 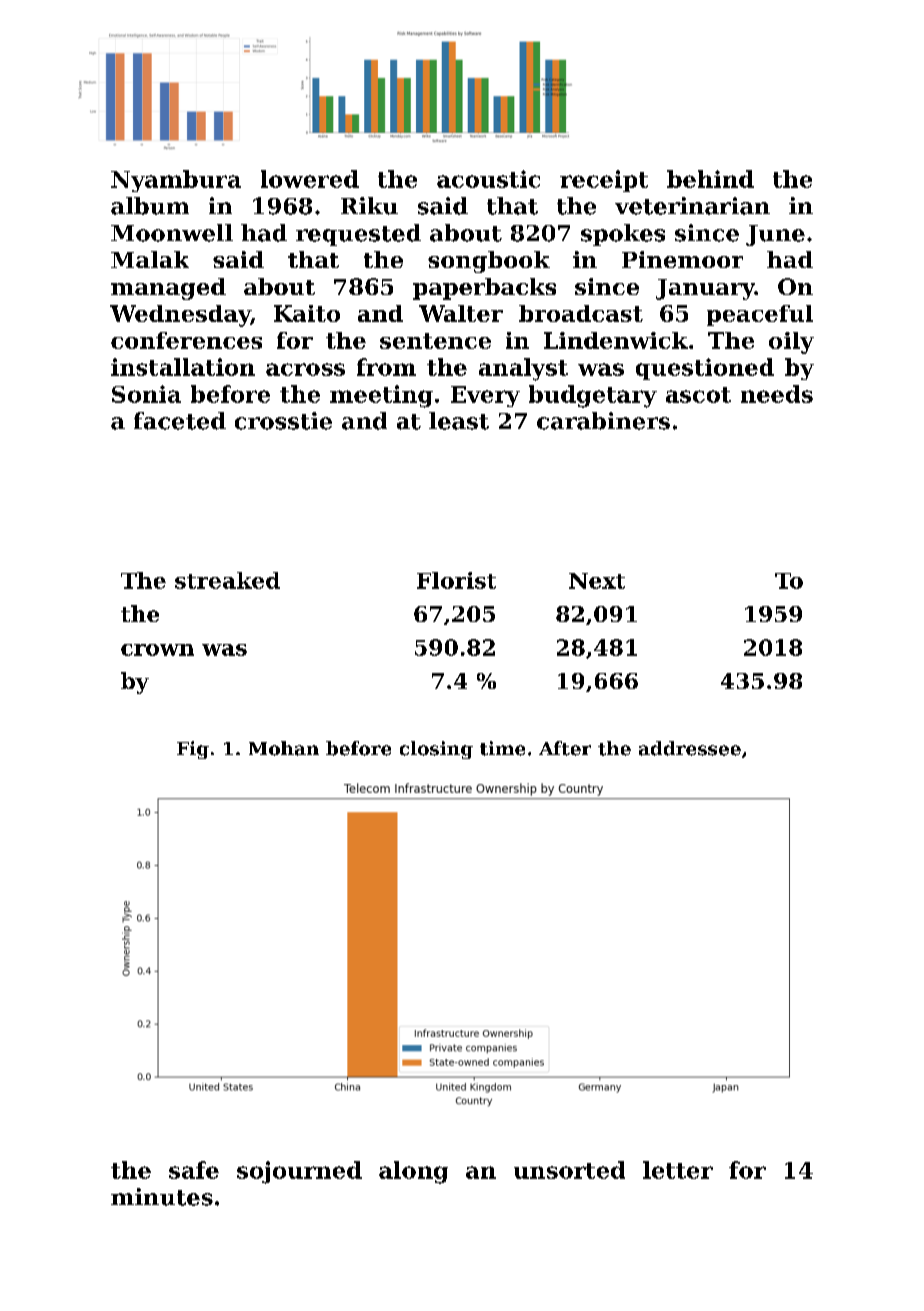 I want to click on veterinarian, so click(x=692, y=206).
